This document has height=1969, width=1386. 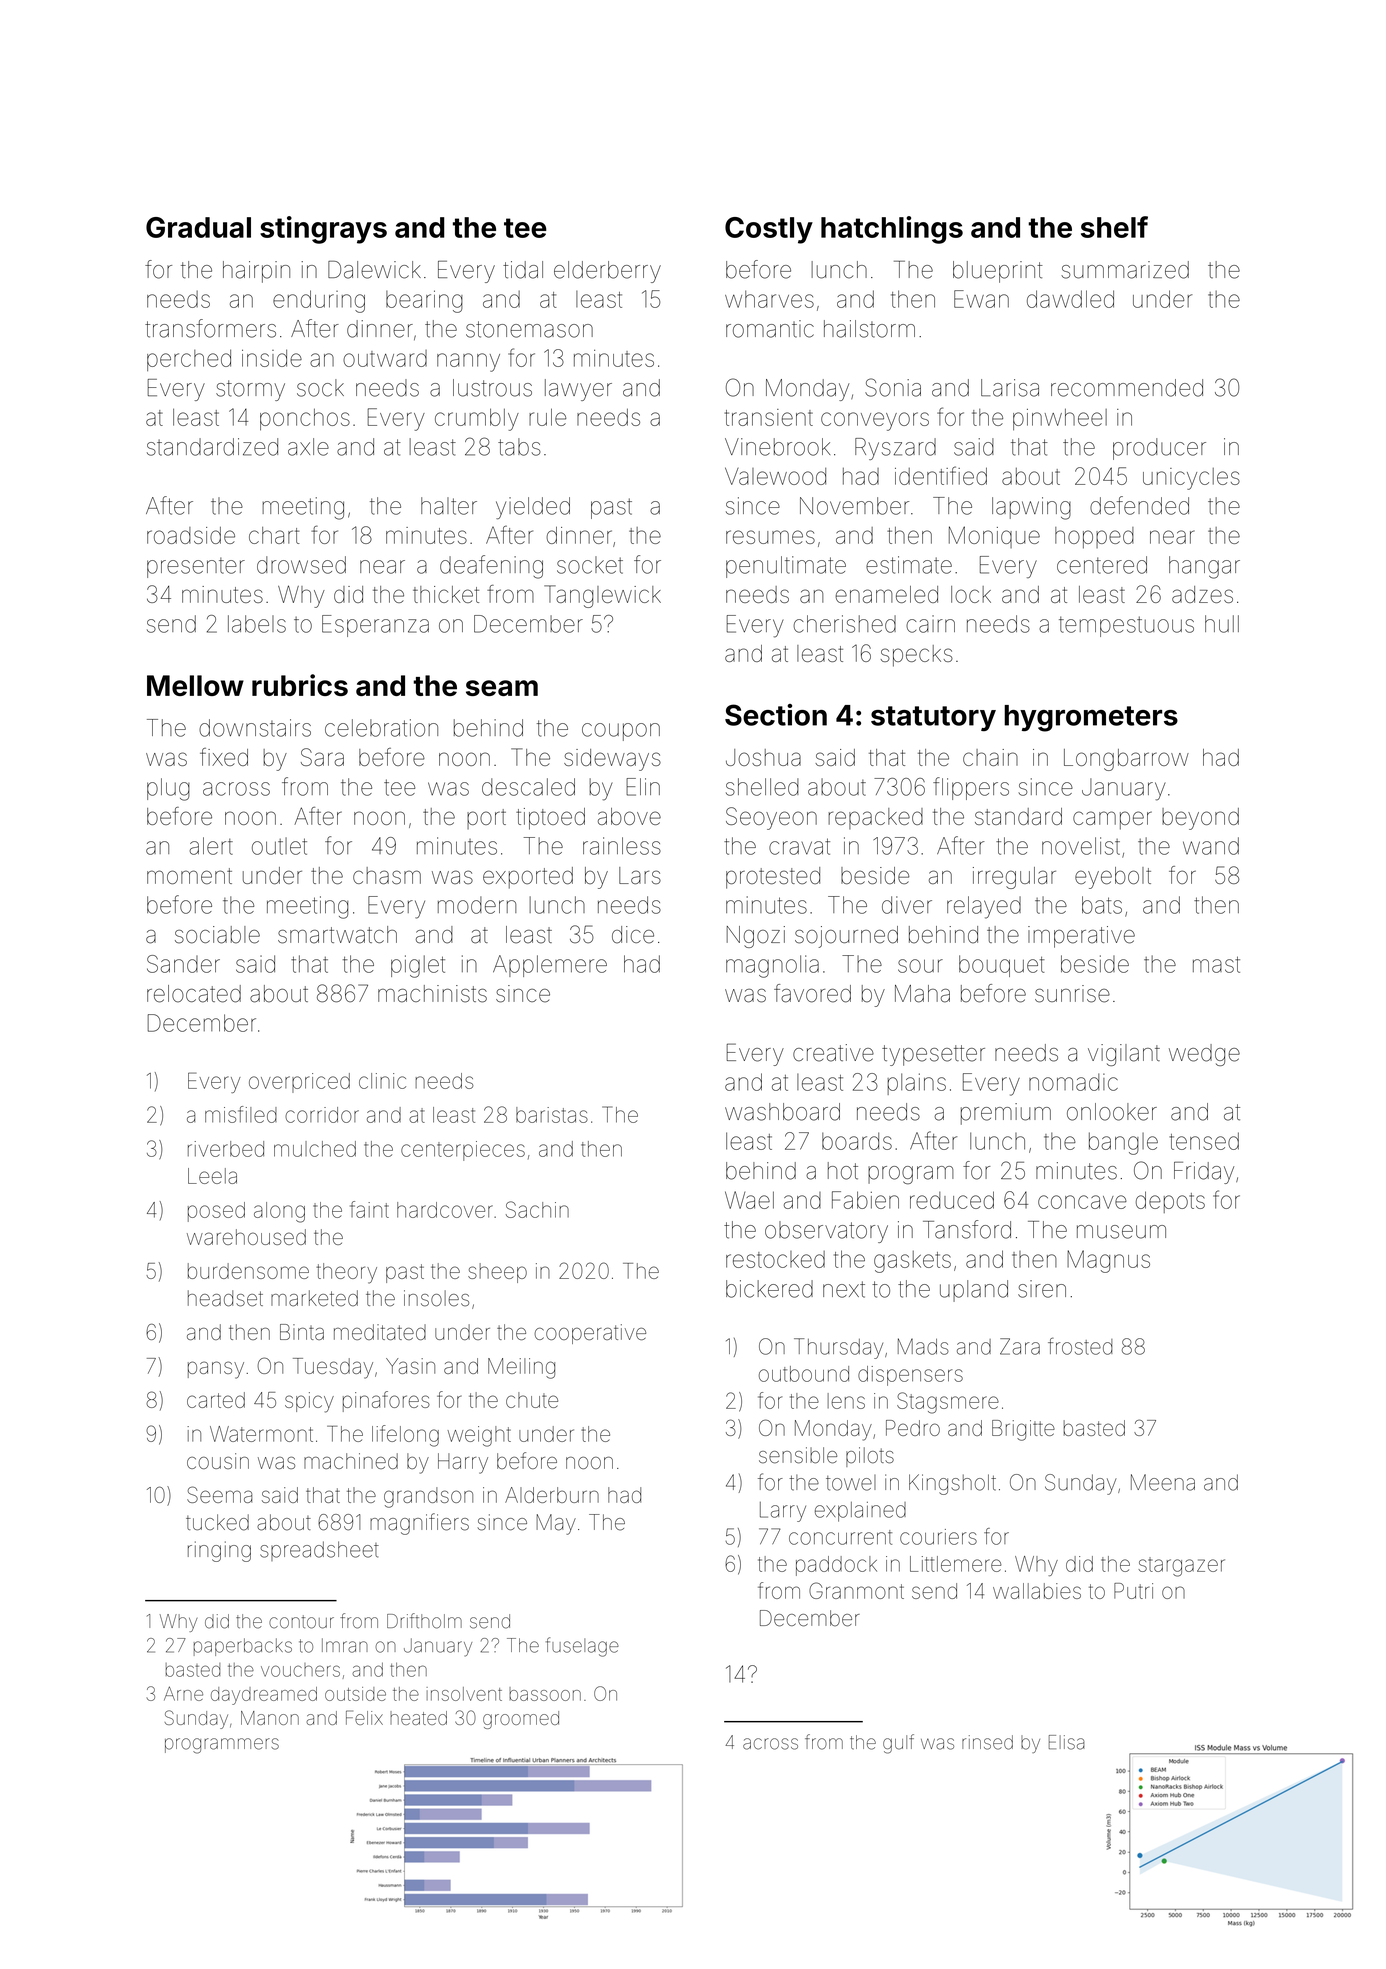 I want to click on posed, so click(x=216, y=1212).
